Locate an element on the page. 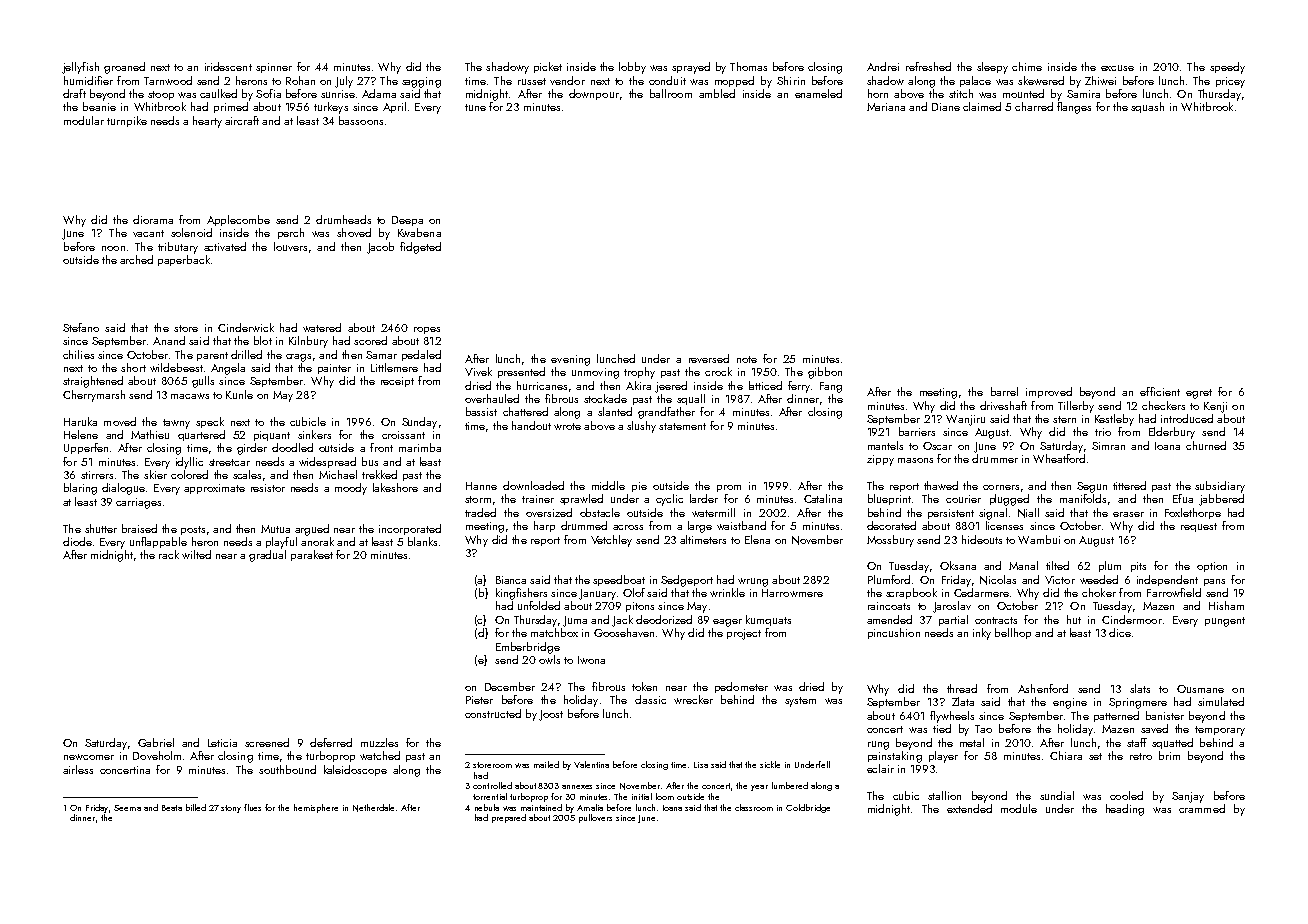 This page has width=1308, height=924. crammed is located at coordinates (1202, 808).
